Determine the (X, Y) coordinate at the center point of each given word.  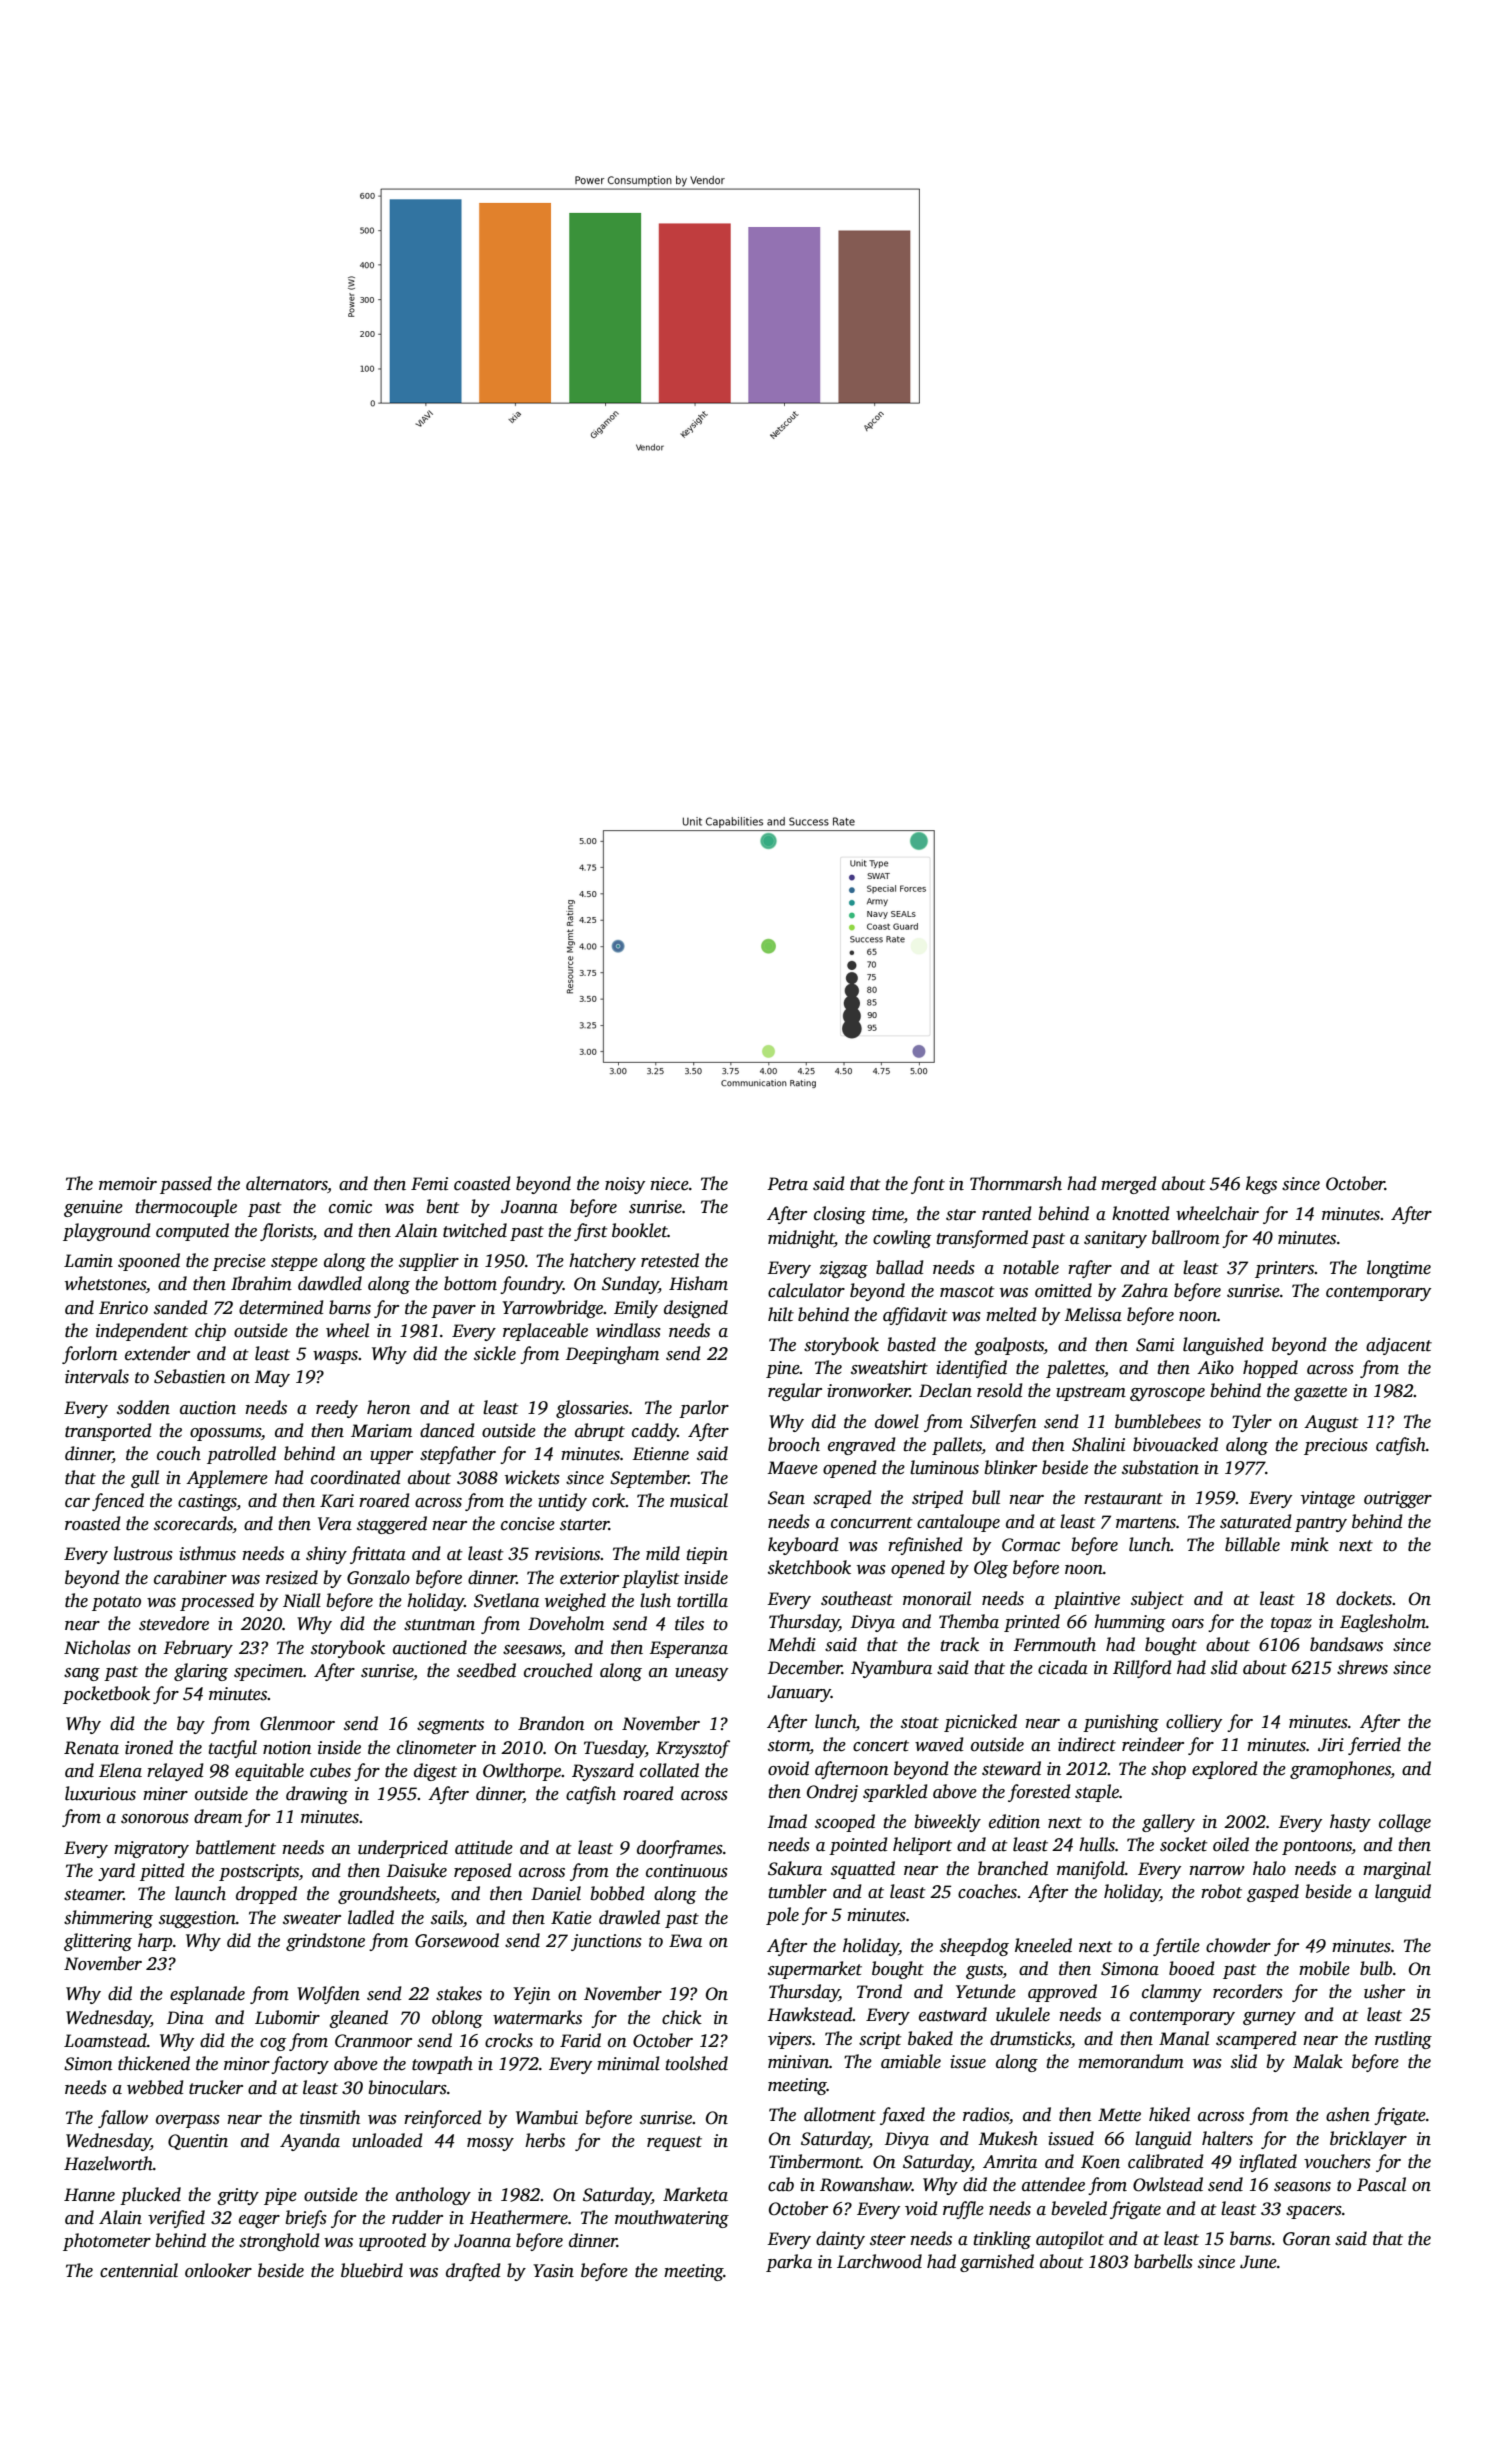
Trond (879, 1991)
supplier (429, 1262)
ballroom (1186, 1237)
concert (881, 1746)
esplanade (207, 1995)
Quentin (198, 2142)
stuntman (439, 1625)
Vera (335, 1524)
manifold (1091, 1870)
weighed (575, 1602)
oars (1188, 1624)
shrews (1362, 1667)
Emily (636, 1309)
